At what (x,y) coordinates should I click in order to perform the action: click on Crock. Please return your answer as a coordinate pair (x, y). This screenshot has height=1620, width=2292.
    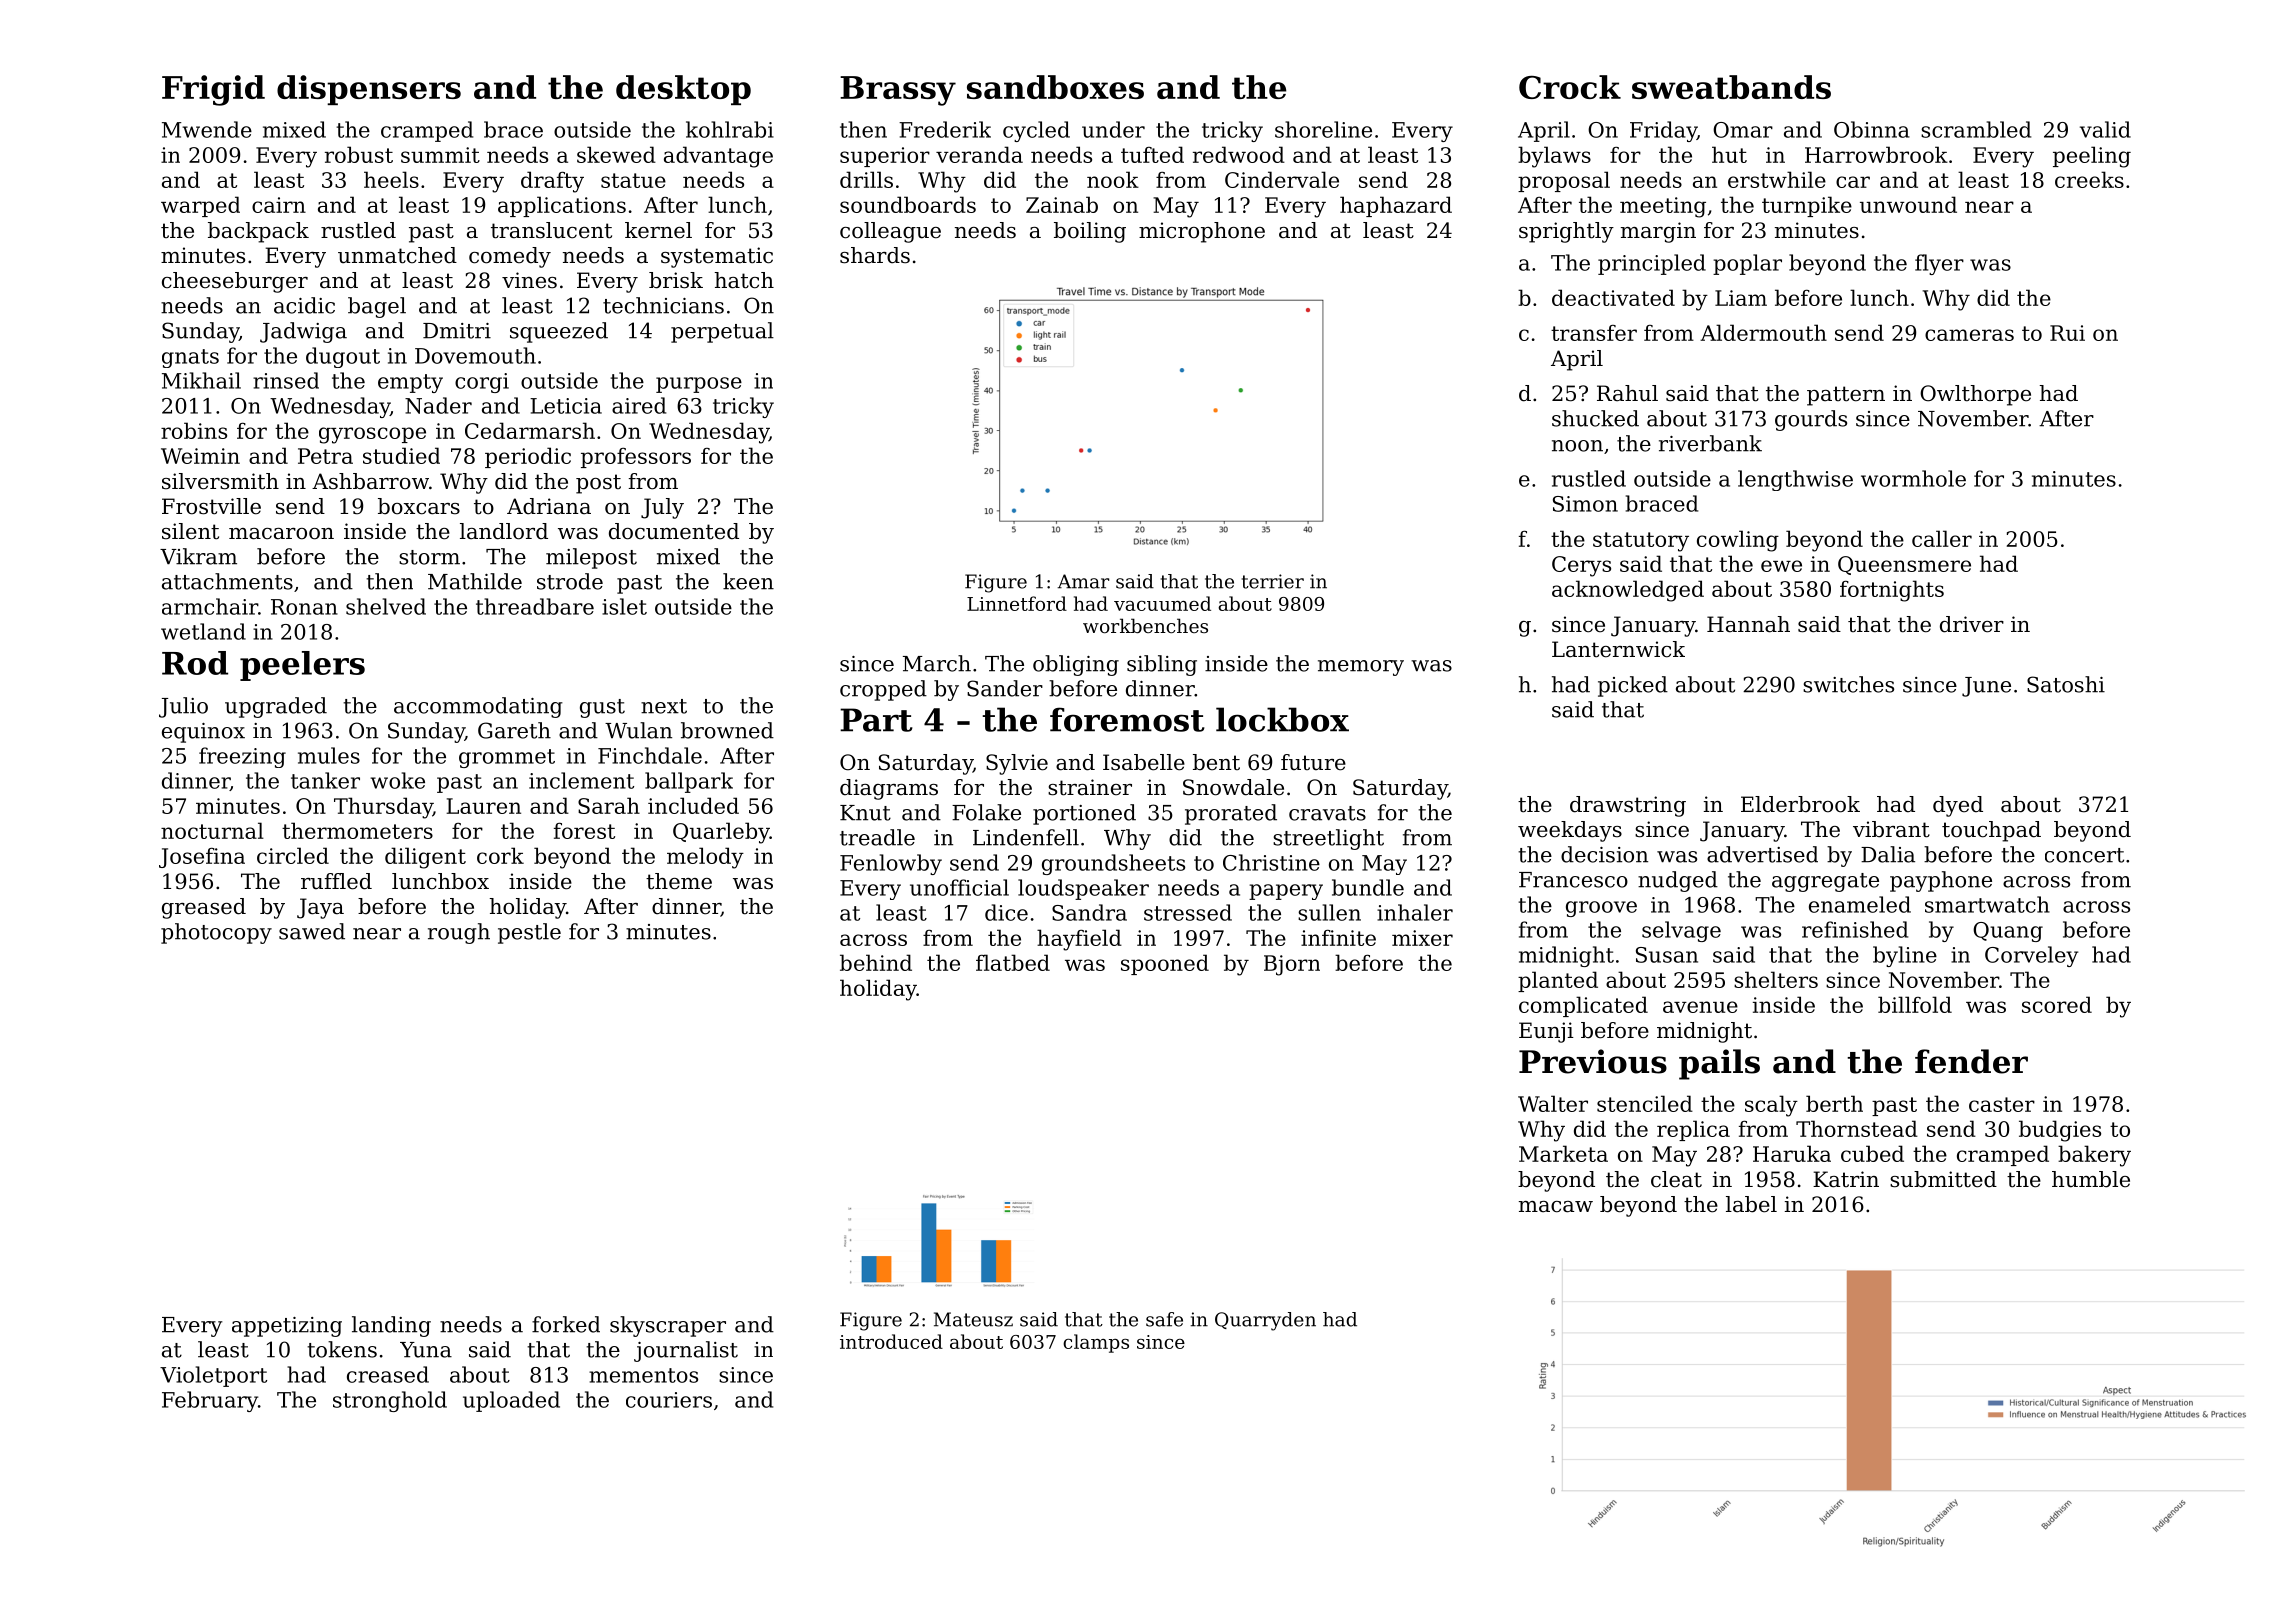
    Looking at the image, I should click on (1570, 87).
